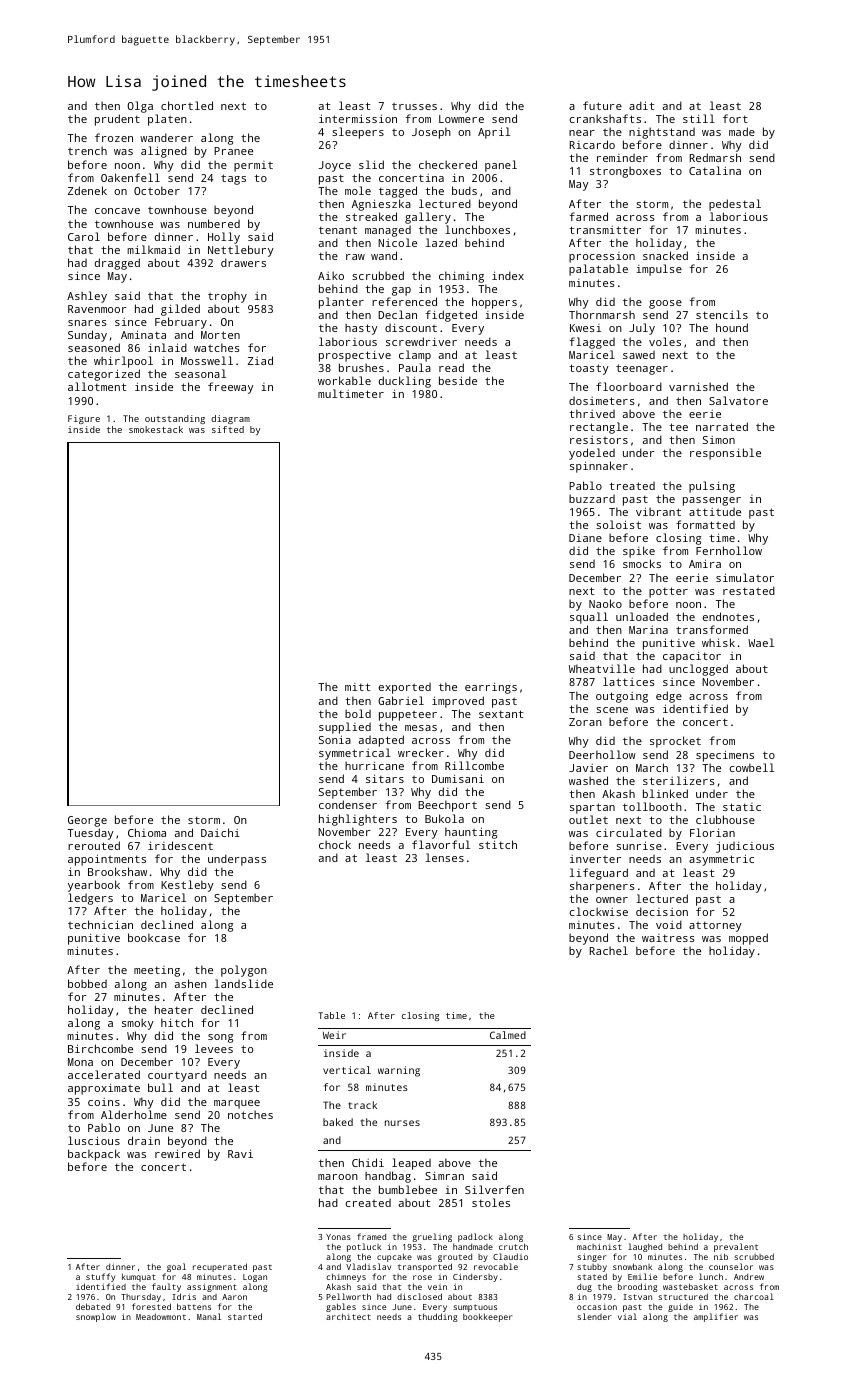 The image size is (849, 1400). I want to click on spike, so click(639, 553).
